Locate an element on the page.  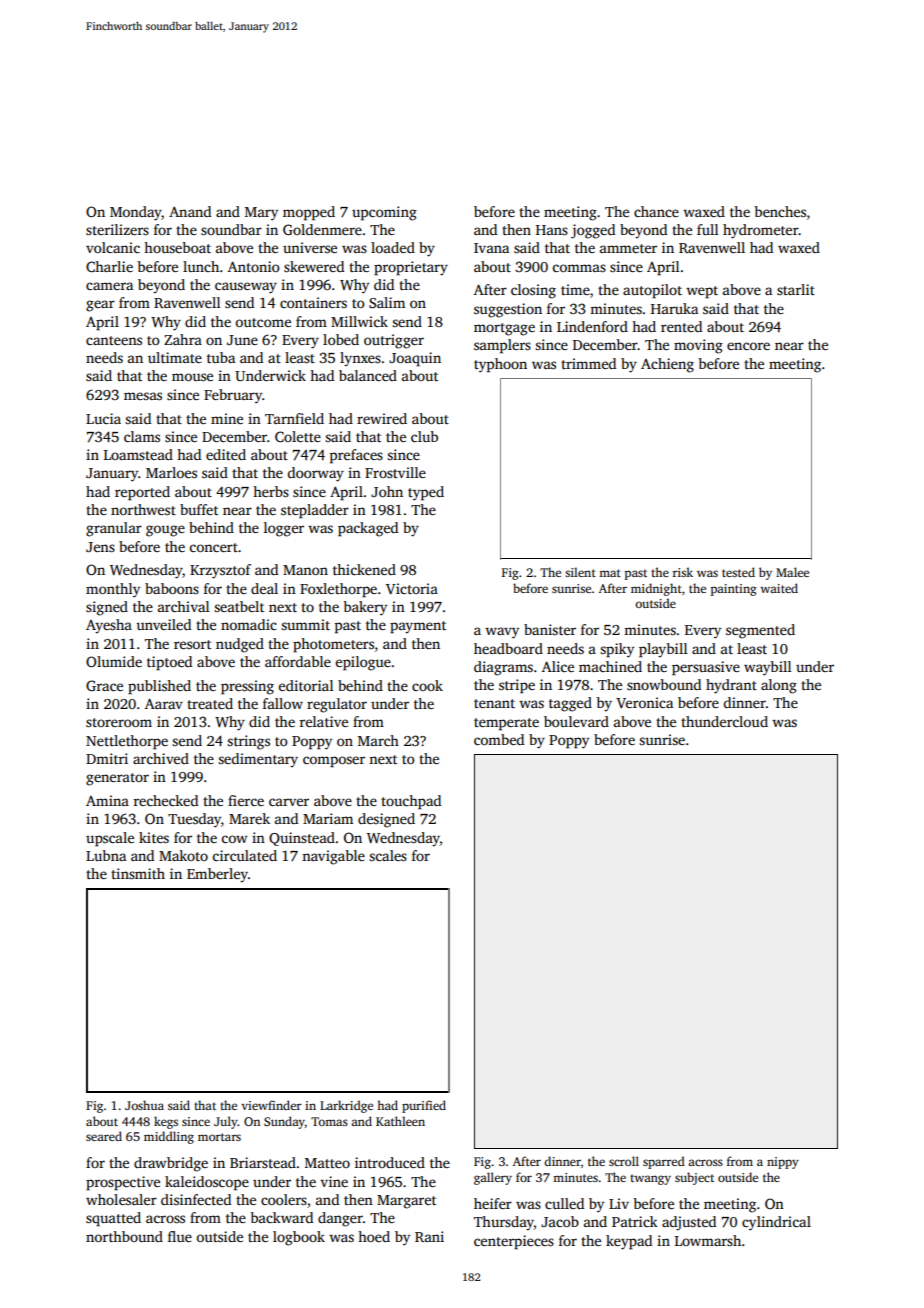
published is located at coordinates (159, 687).
